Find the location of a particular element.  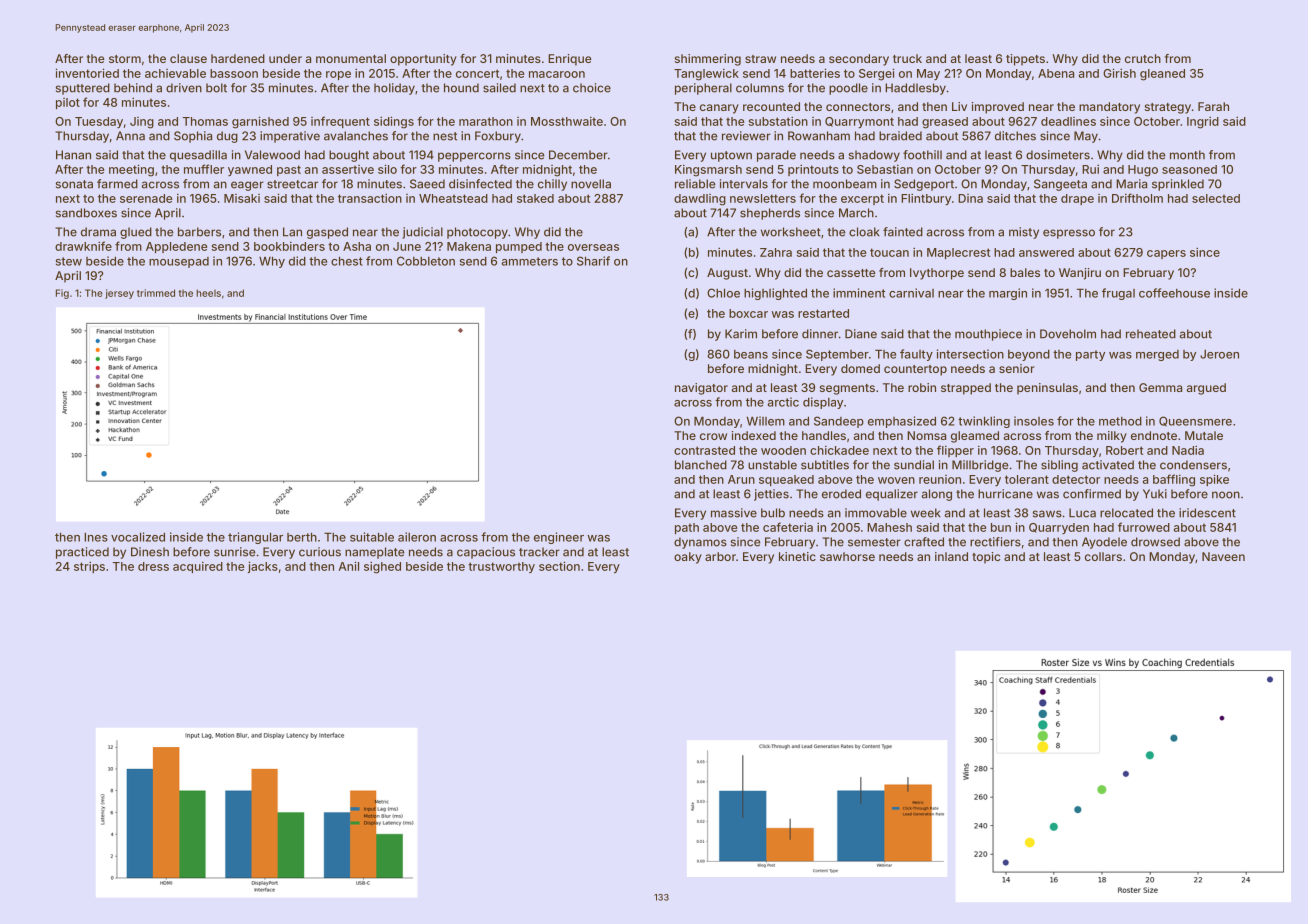

navigator is located at coordinates (701, 389).
